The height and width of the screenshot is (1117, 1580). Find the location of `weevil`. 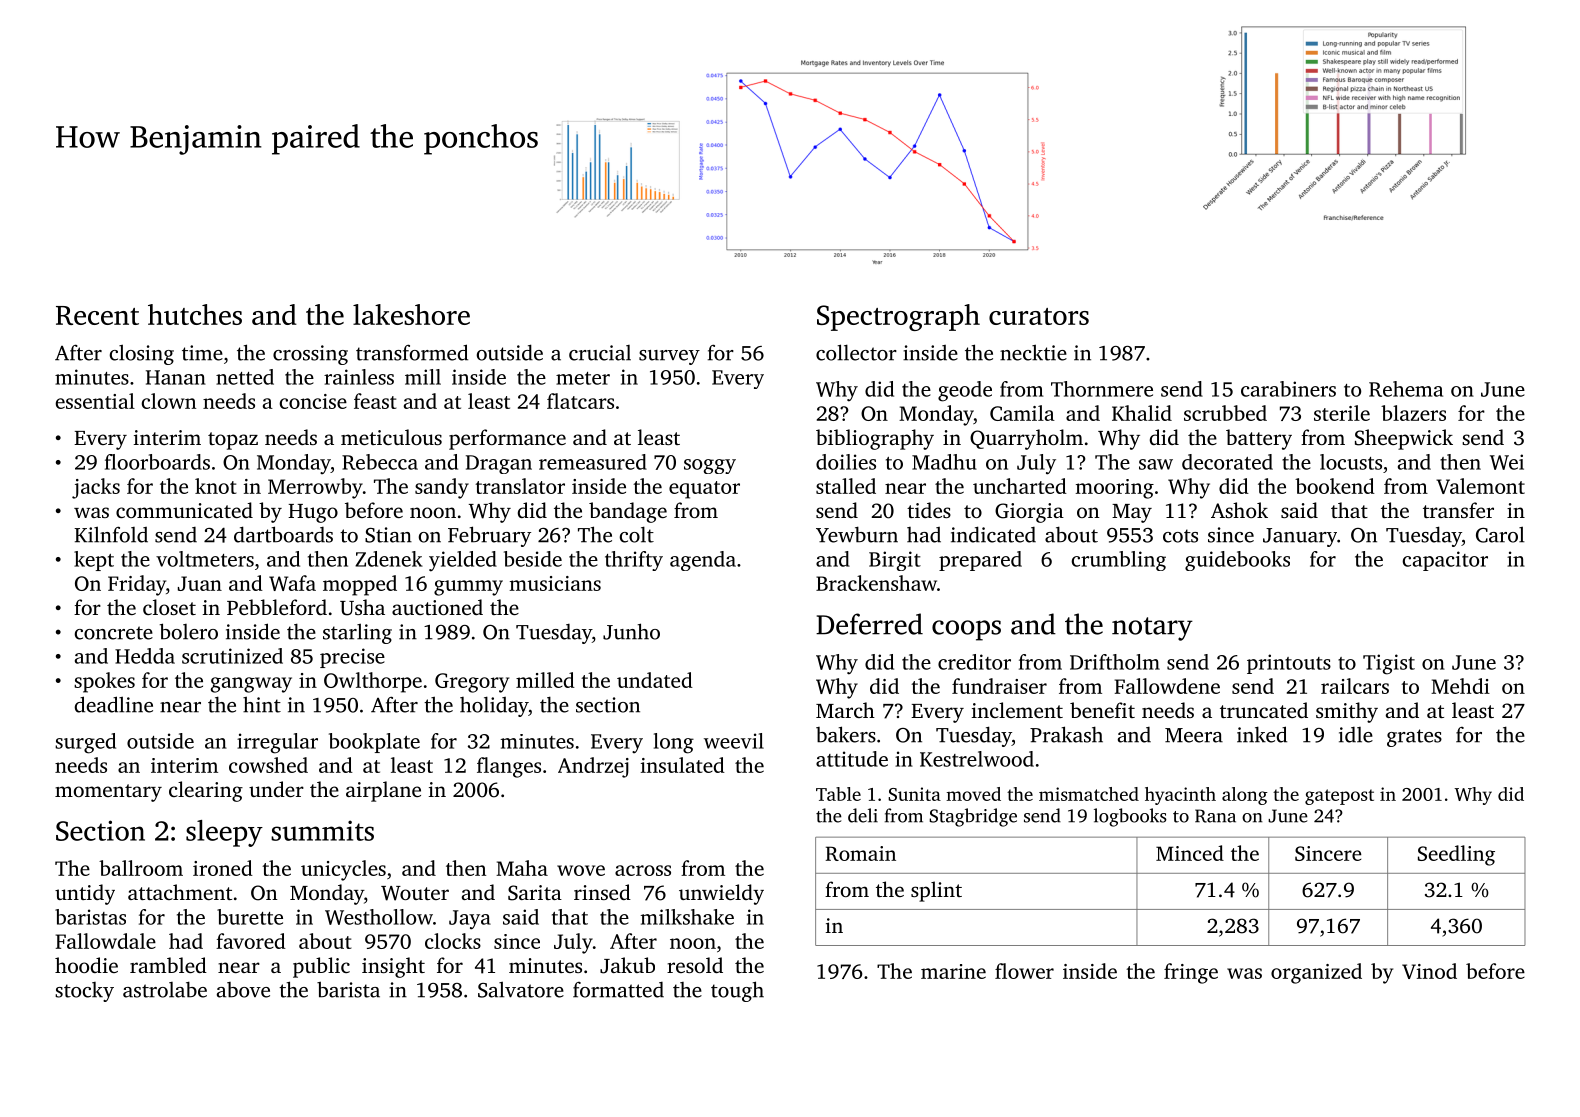

weevil is located at coordinates (734, 741).
